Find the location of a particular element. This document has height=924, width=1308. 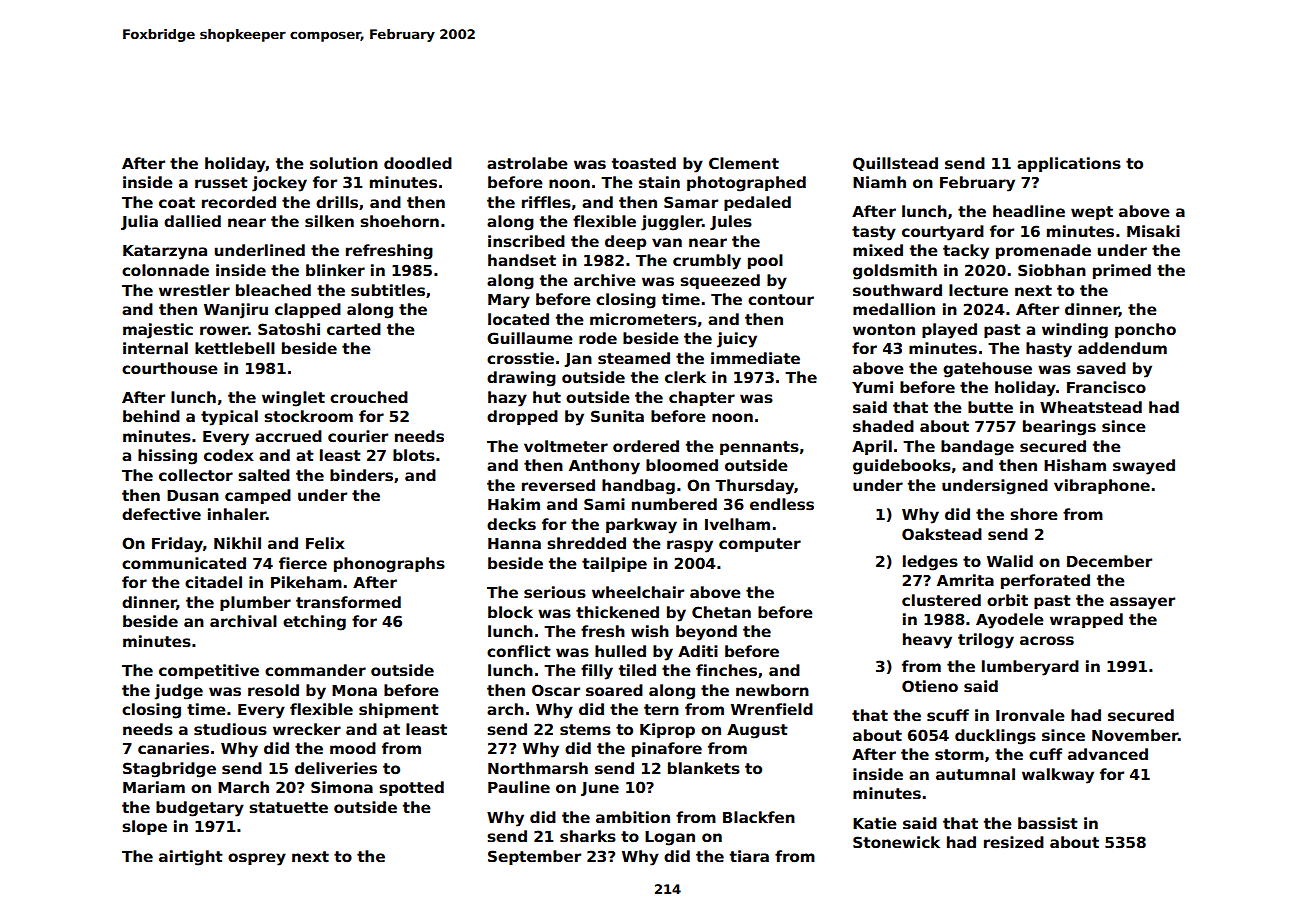

Katie is located at coordinates (875, 823).
